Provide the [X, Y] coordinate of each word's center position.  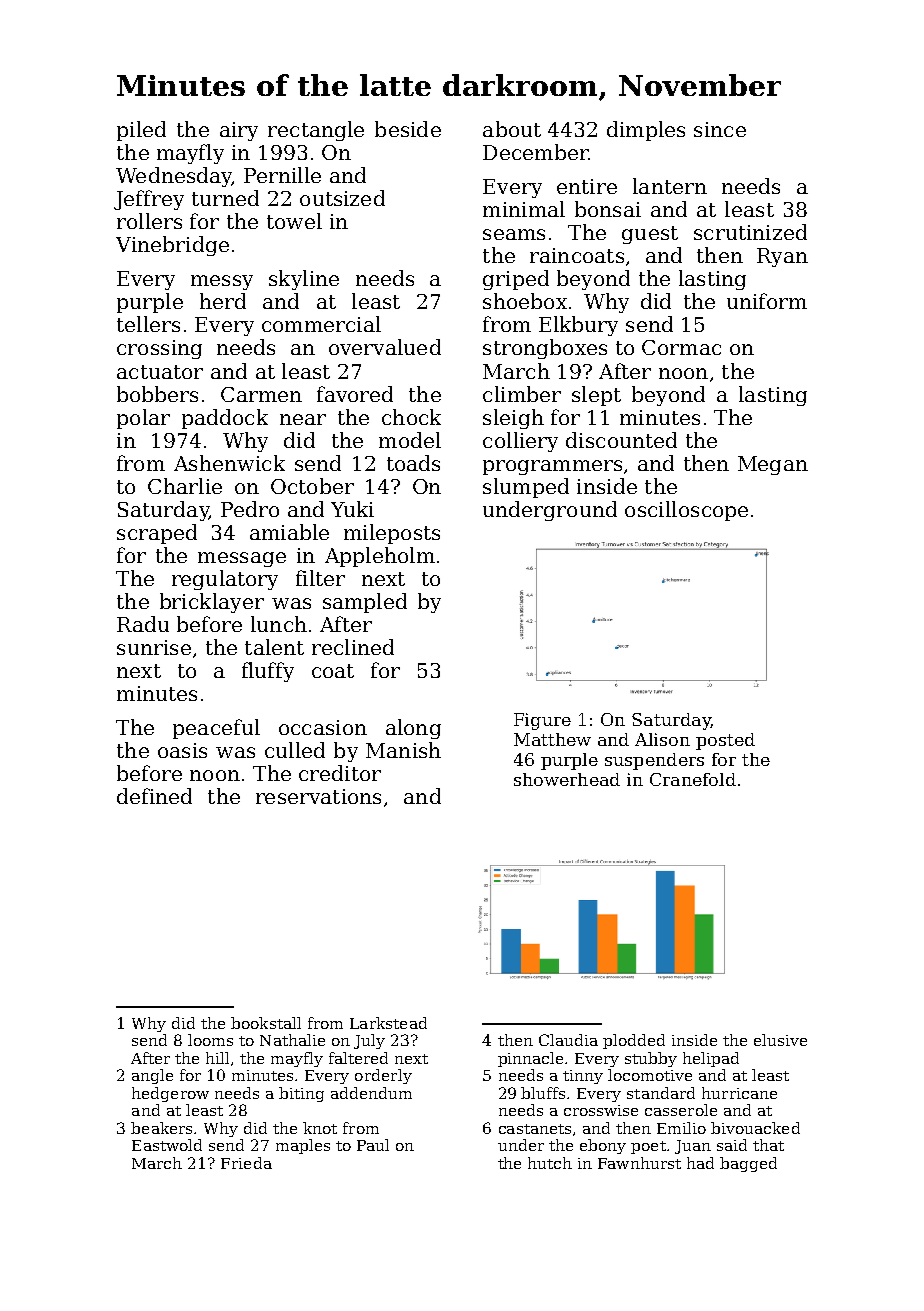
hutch [550, 1163]
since [720, 129]
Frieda [246, 1163]
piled [141, 131]
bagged [748, 1164]
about [512, 129]
